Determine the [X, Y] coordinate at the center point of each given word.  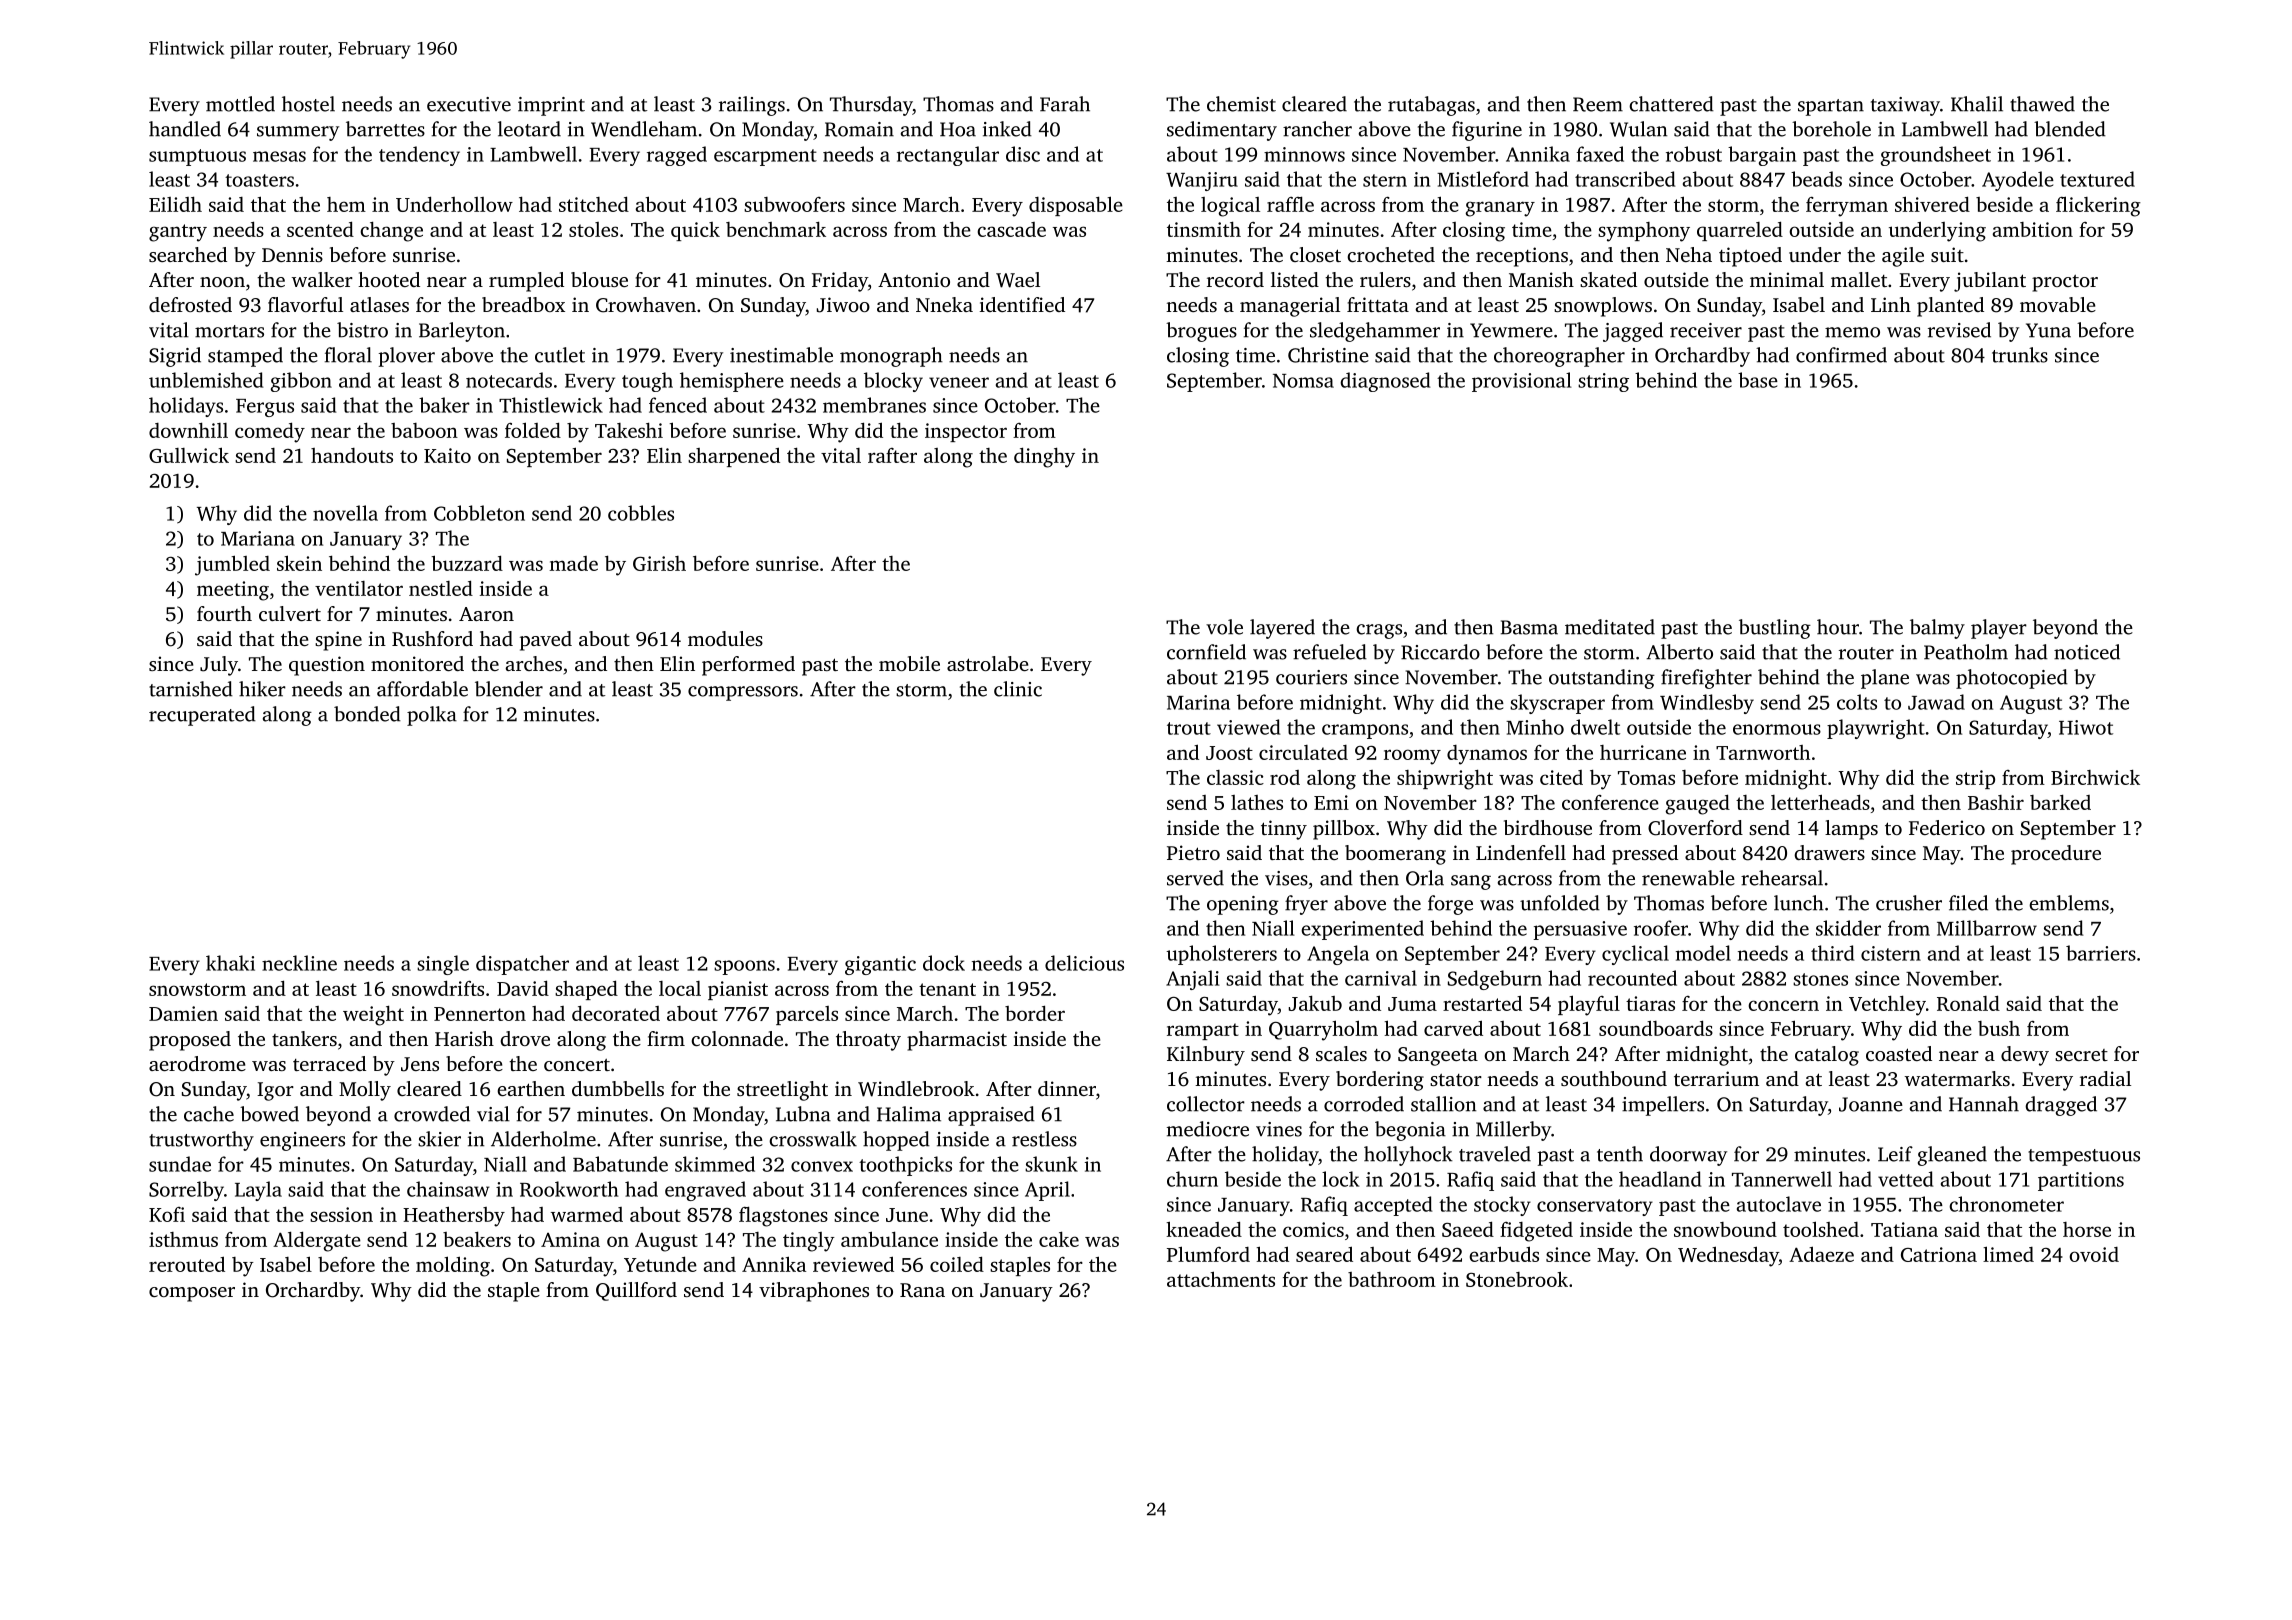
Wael [1018, 280]
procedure [2056, 855]
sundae [180, 1164]
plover [407, 357]
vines [1279, 1129]
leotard [529, 129]
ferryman [1847, 207]
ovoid [2094, 1254]
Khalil [1977, 104]
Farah [1065, 104]
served [1195, 878]
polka [432, 716]
